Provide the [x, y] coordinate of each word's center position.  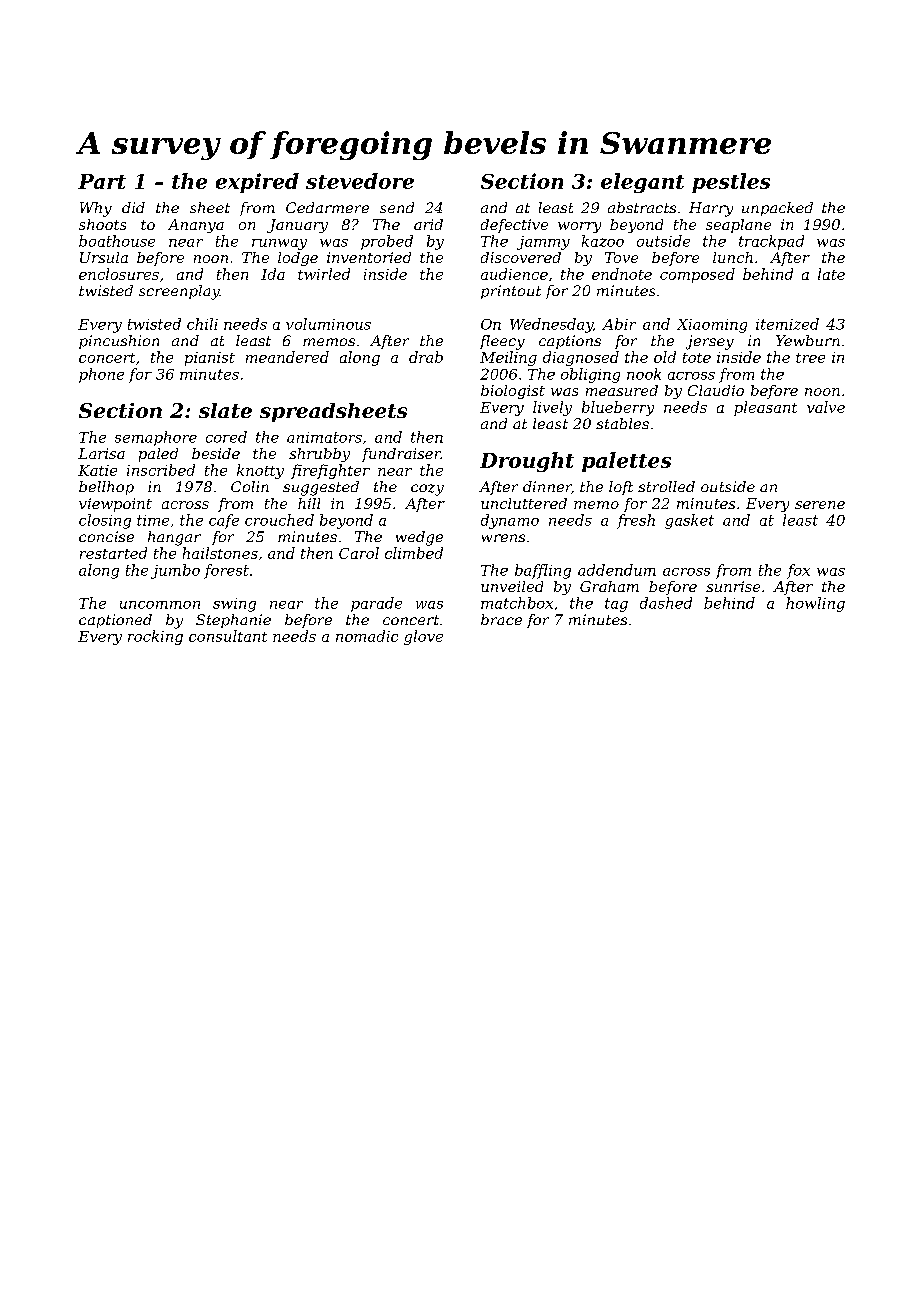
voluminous [328, 324]
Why [96, 209]
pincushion [119, 342]
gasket [689, 521]
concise [106, 536]
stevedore [360, 181]
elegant [642, 183]
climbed [414, 553]
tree [810, 358]
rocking [155, 637]
